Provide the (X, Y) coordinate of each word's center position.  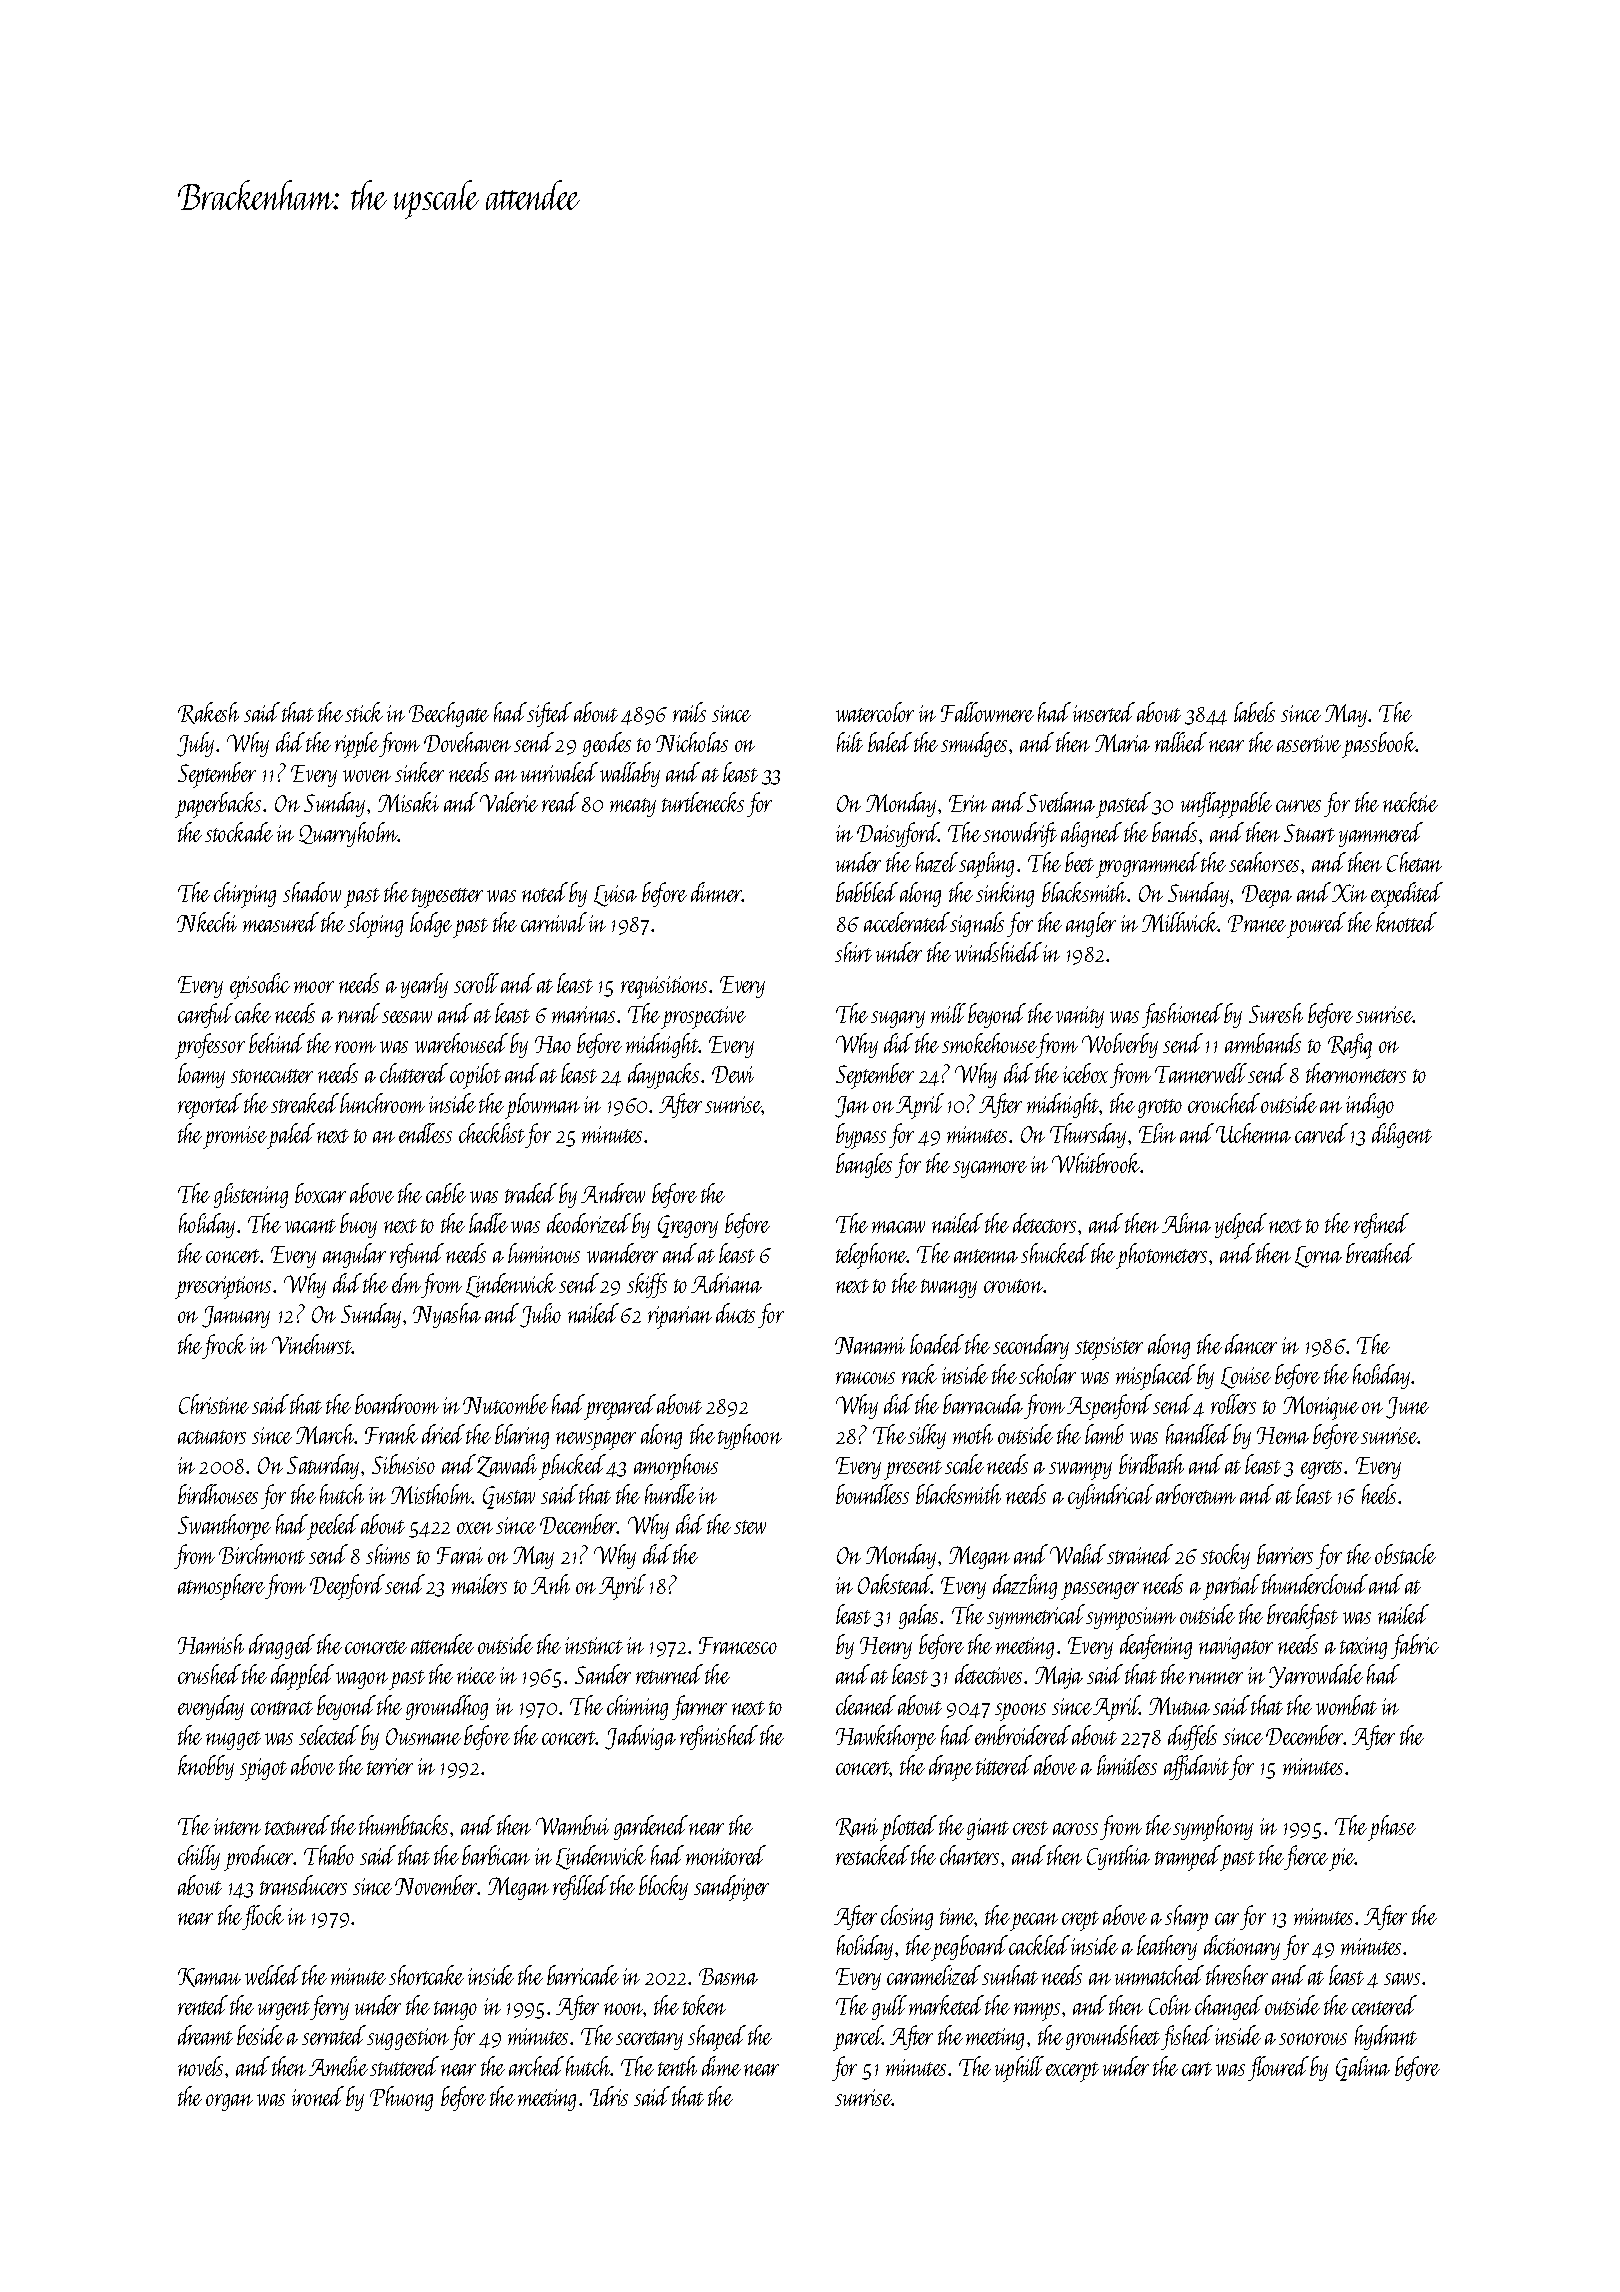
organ (229, 2102)
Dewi (733, 1074)
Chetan (1414, 862)
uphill (1019, 2069)
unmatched (1159, 1975)
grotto (1160, 1108)
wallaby (630, 774)
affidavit (1196, 1767)
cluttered (414, 1073)
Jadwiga (640, 1737)
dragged (282, 1646)
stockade (239, 832)
